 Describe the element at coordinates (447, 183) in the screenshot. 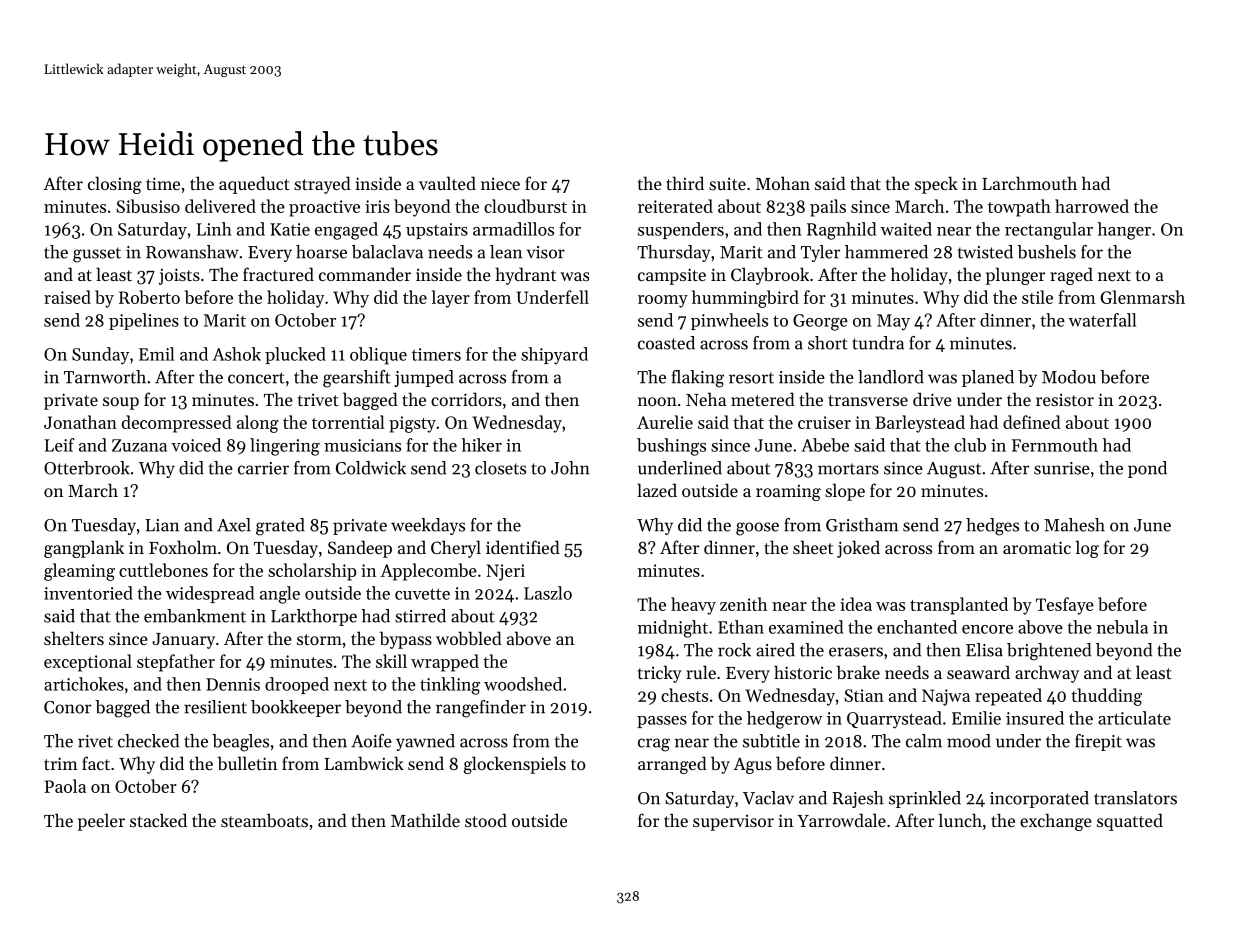

I see `vaulted` at that location.
